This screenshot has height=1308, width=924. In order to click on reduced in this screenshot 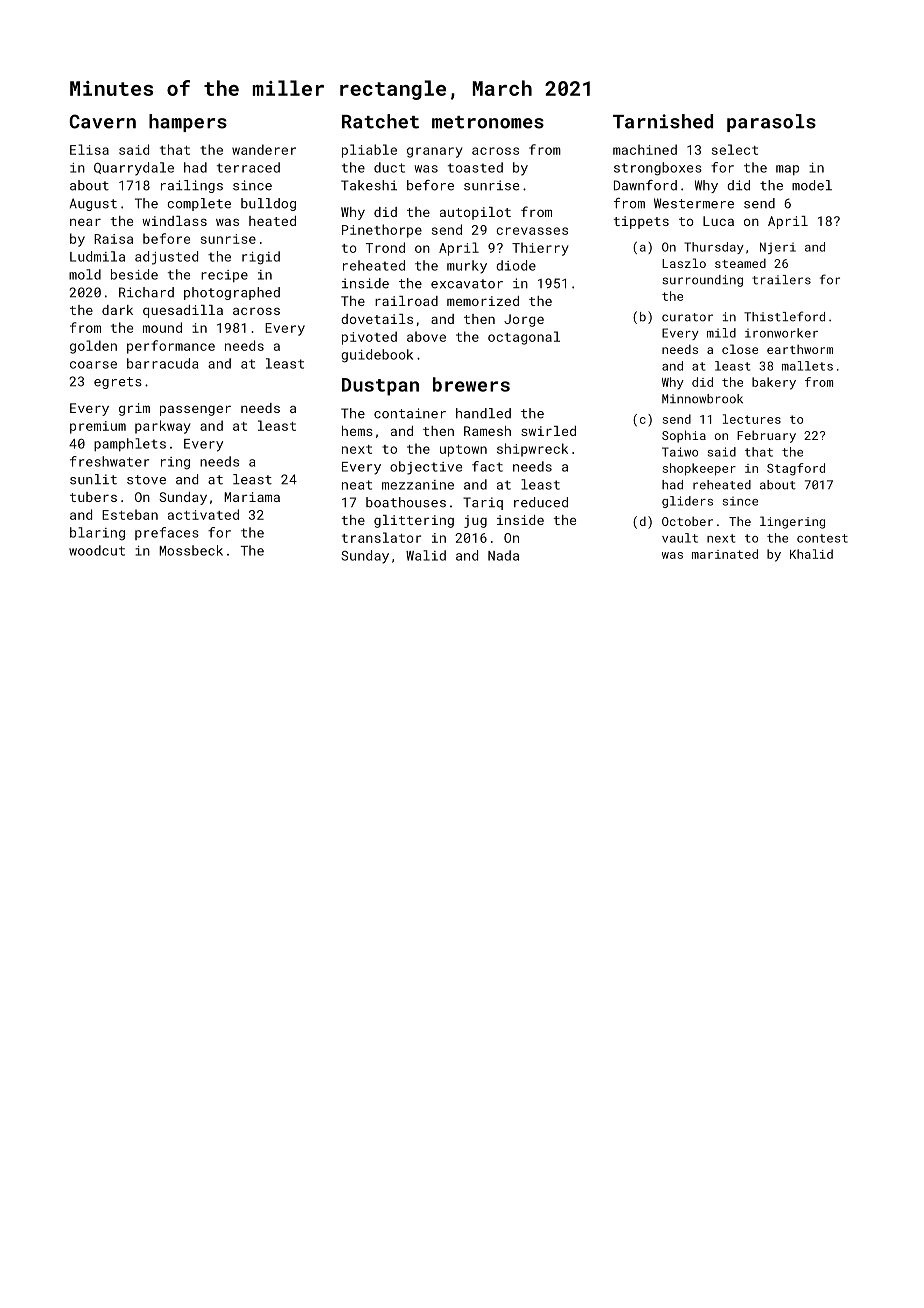, I will do `click(541, 502)`.
